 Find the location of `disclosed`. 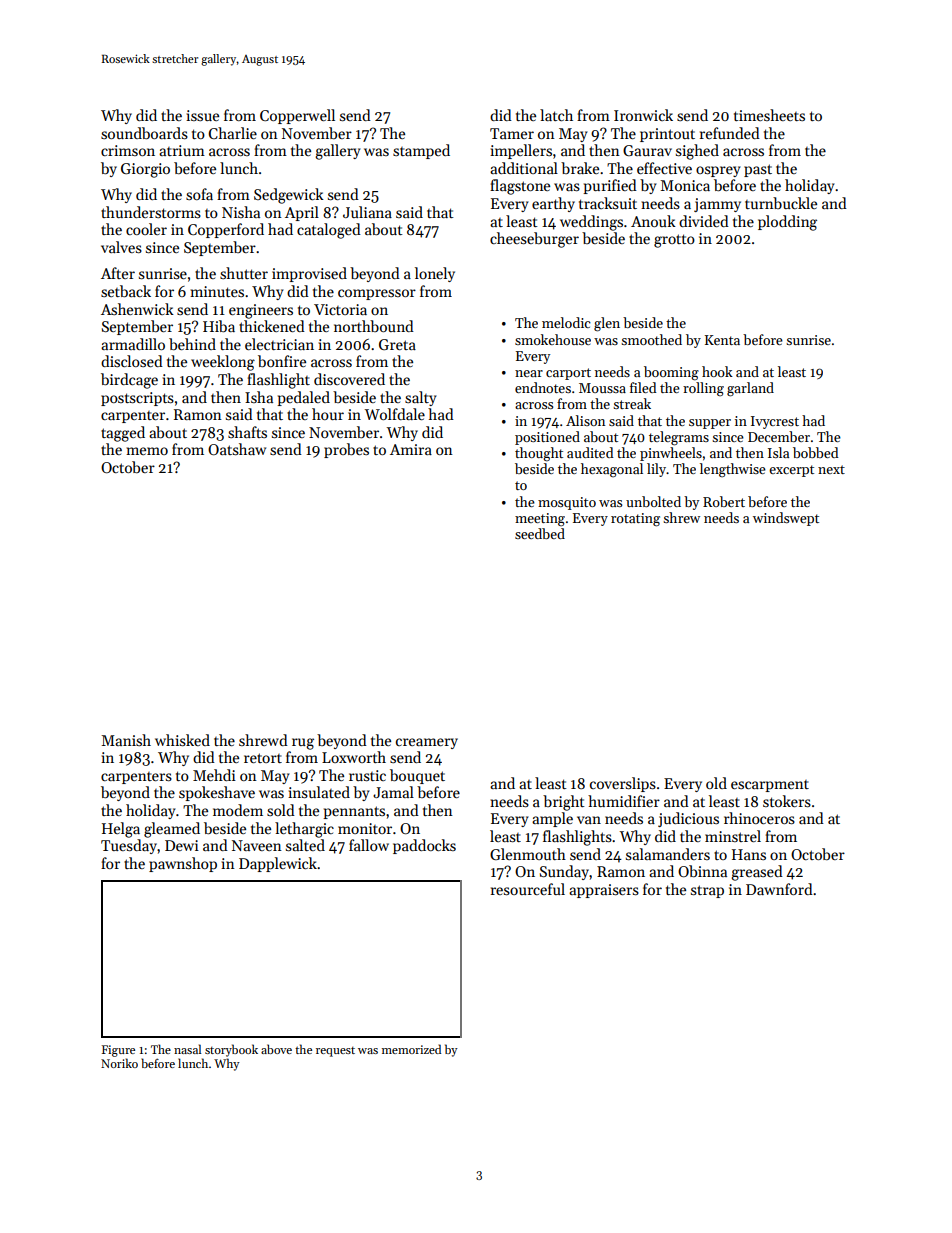

disclosed is located at coordinates (132, 361).
